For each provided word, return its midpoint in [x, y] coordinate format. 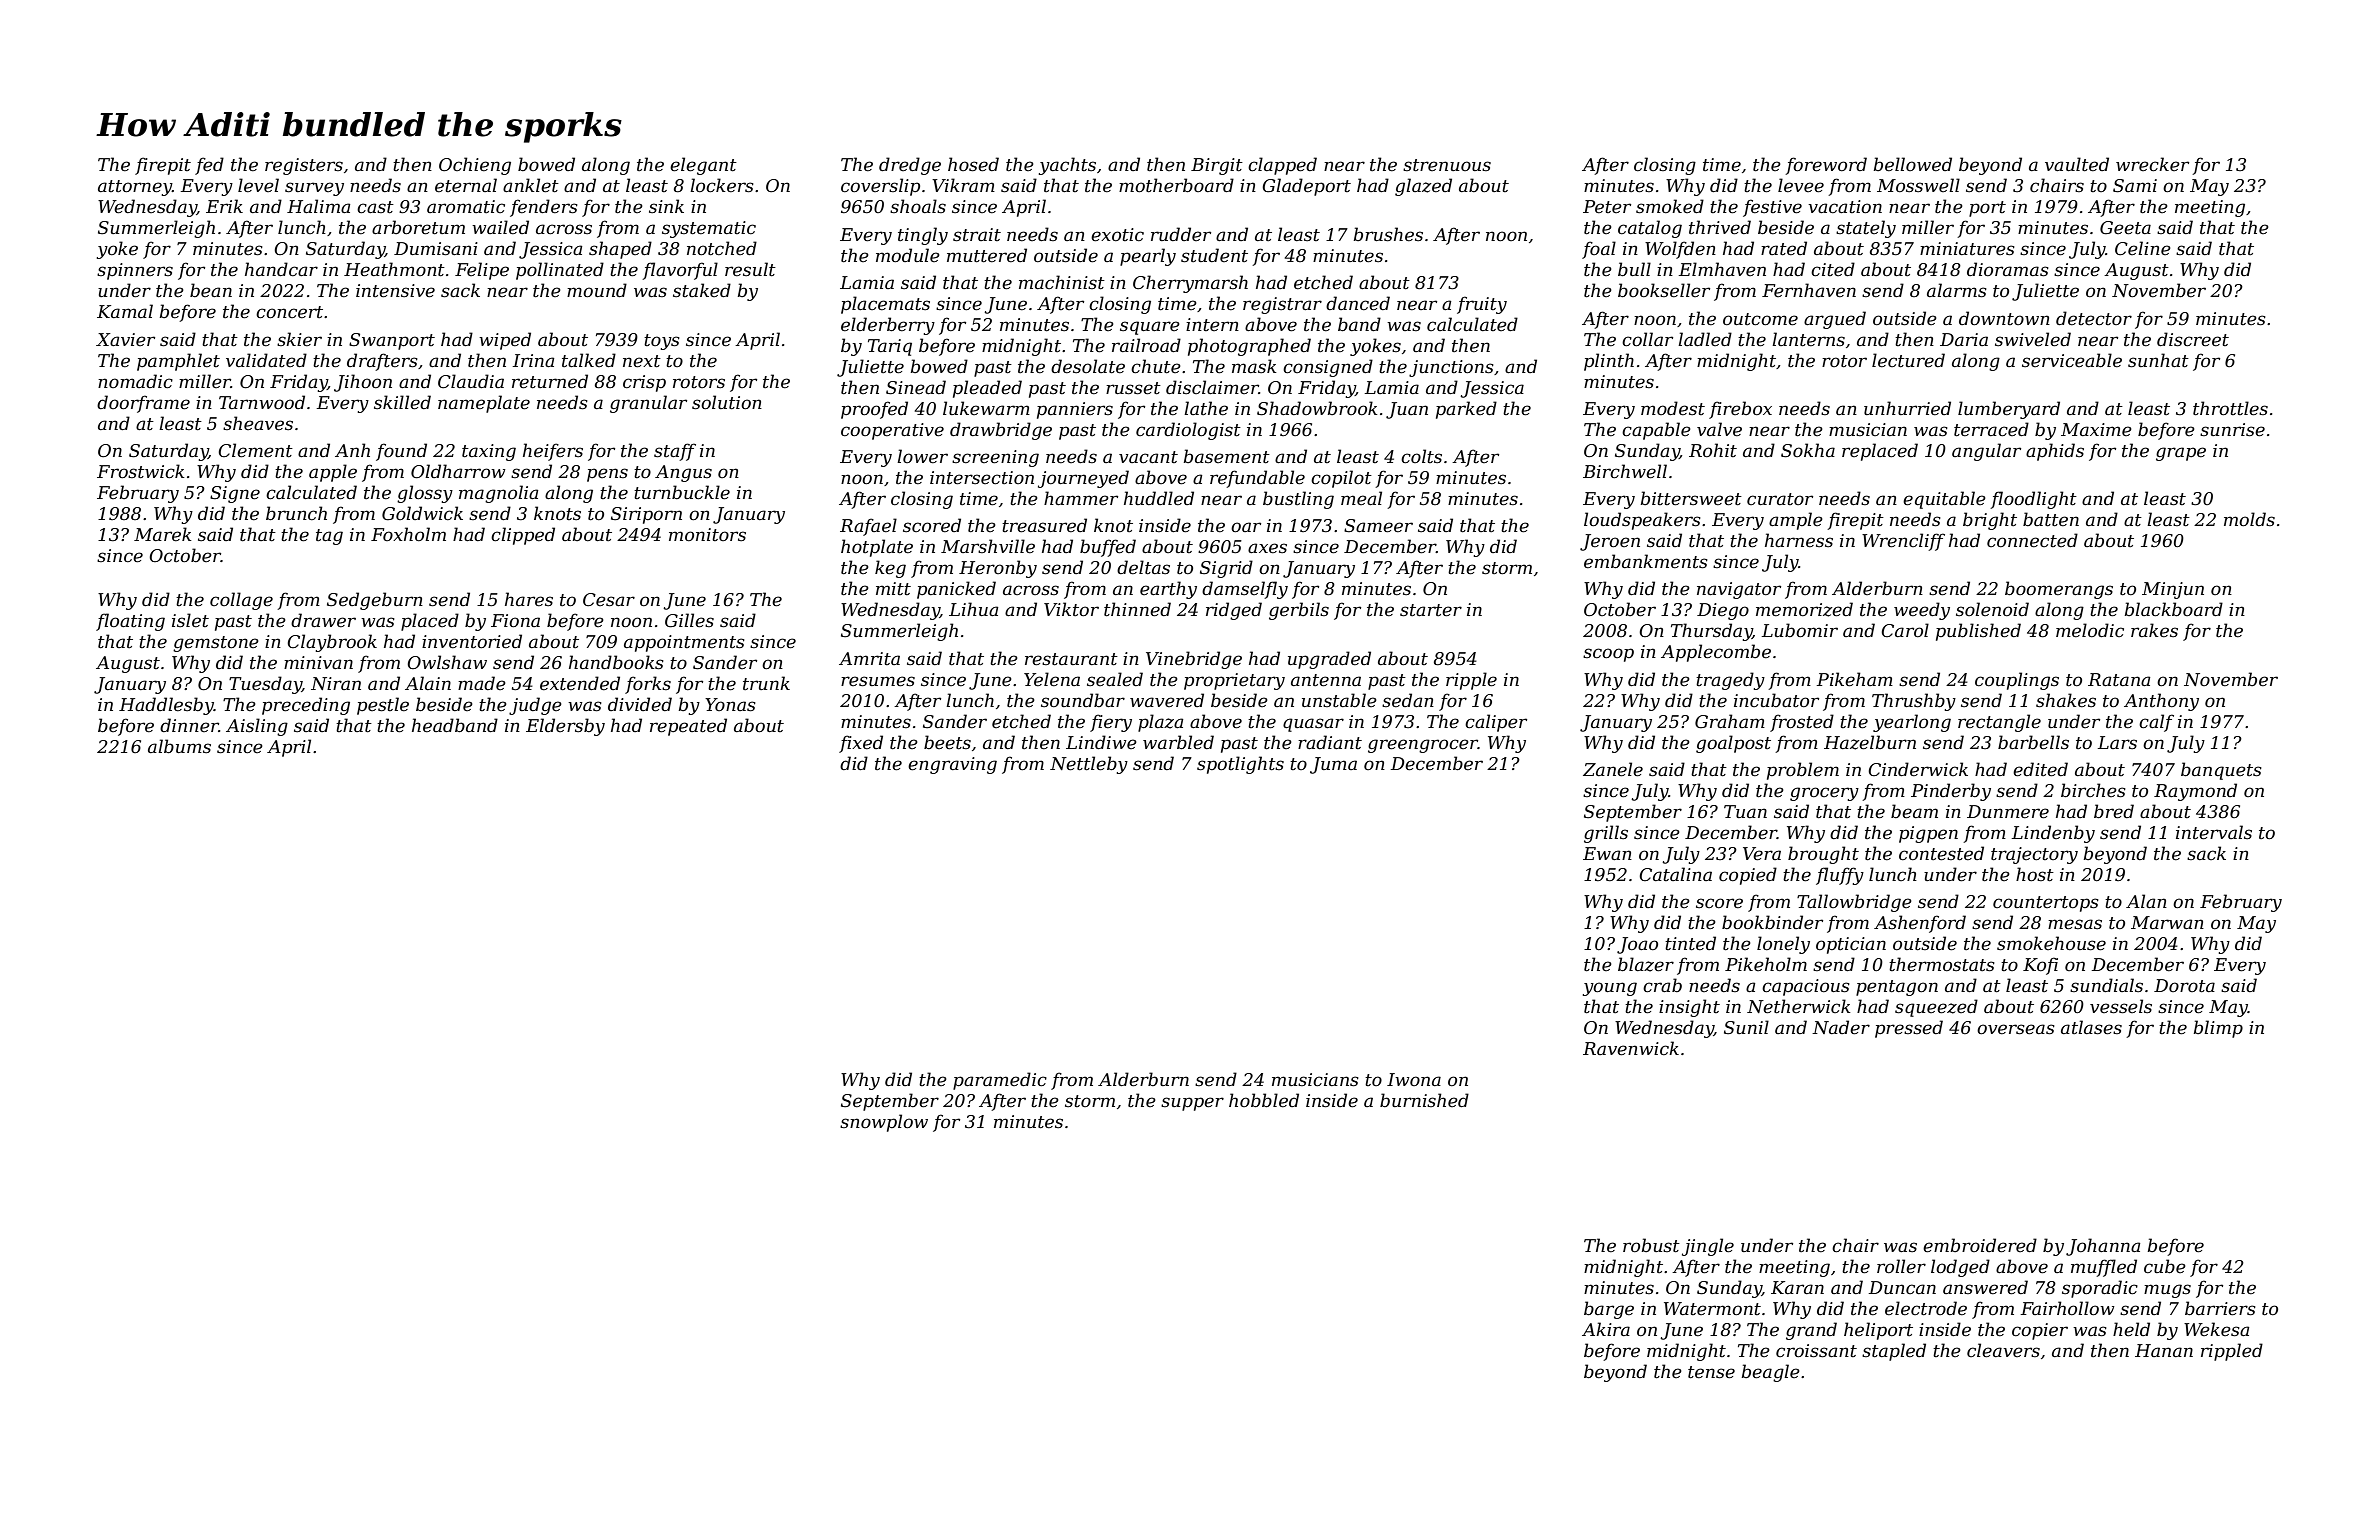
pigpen [1928, 834]
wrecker [2152, 164]
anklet [531, 185]
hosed [973, 164]
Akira [1606, 1329]
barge [1609, 1310]
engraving [952, 765]
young [1610, 989]
